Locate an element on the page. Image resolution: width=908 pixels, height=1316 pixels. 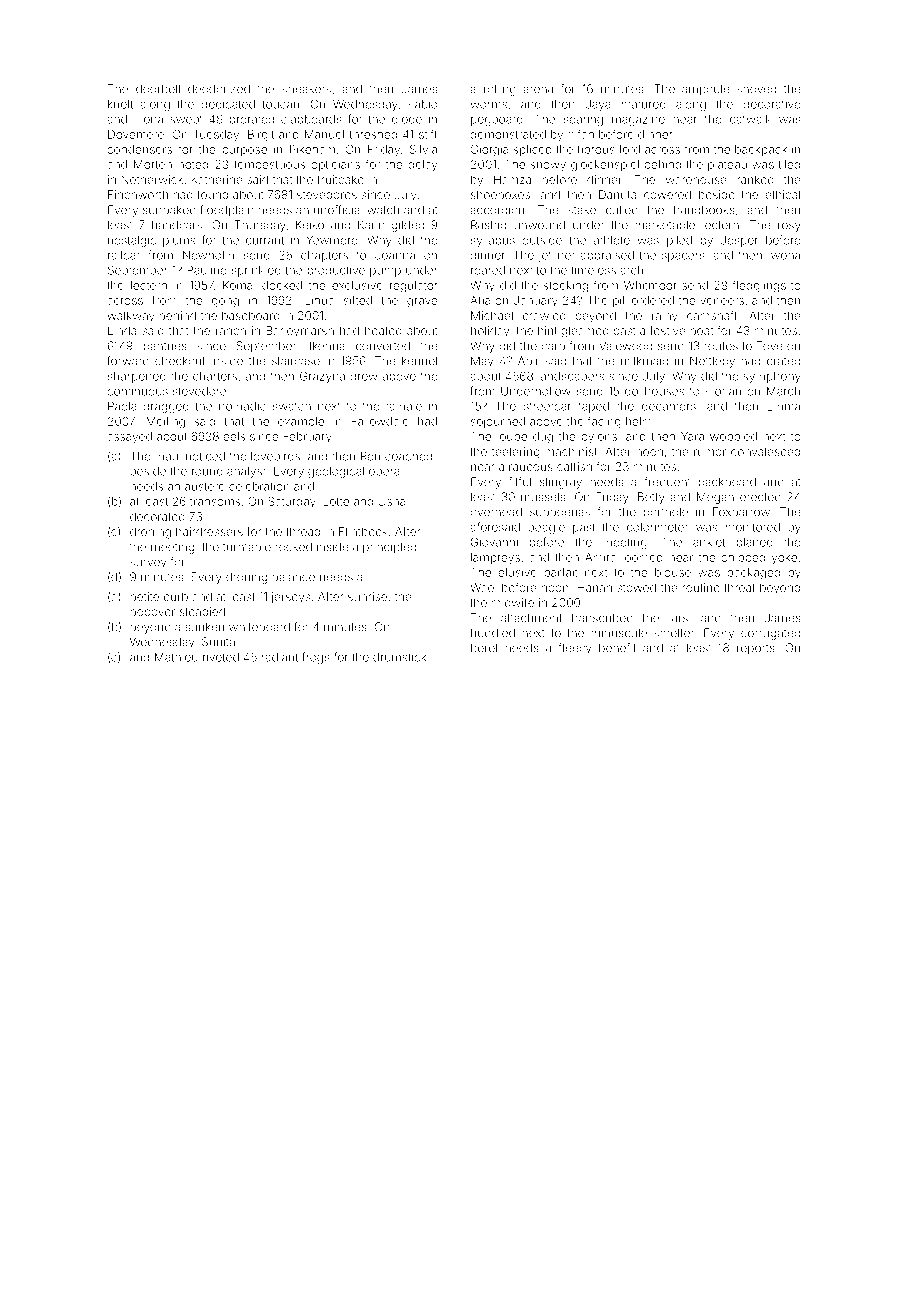
railcar is located at coordinates (124, 255).
